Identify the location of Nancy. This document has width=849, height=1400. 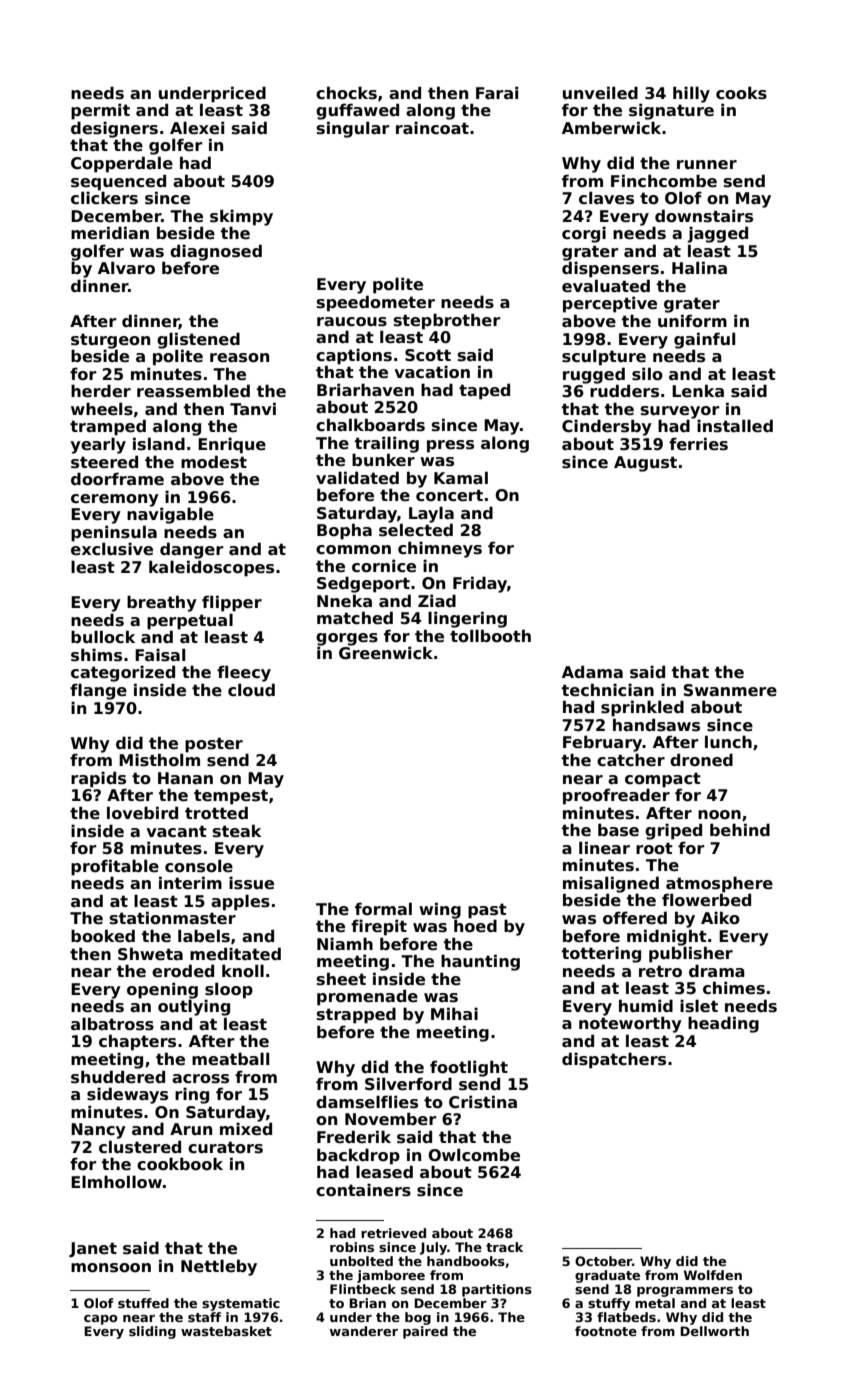
(98, 1131).
